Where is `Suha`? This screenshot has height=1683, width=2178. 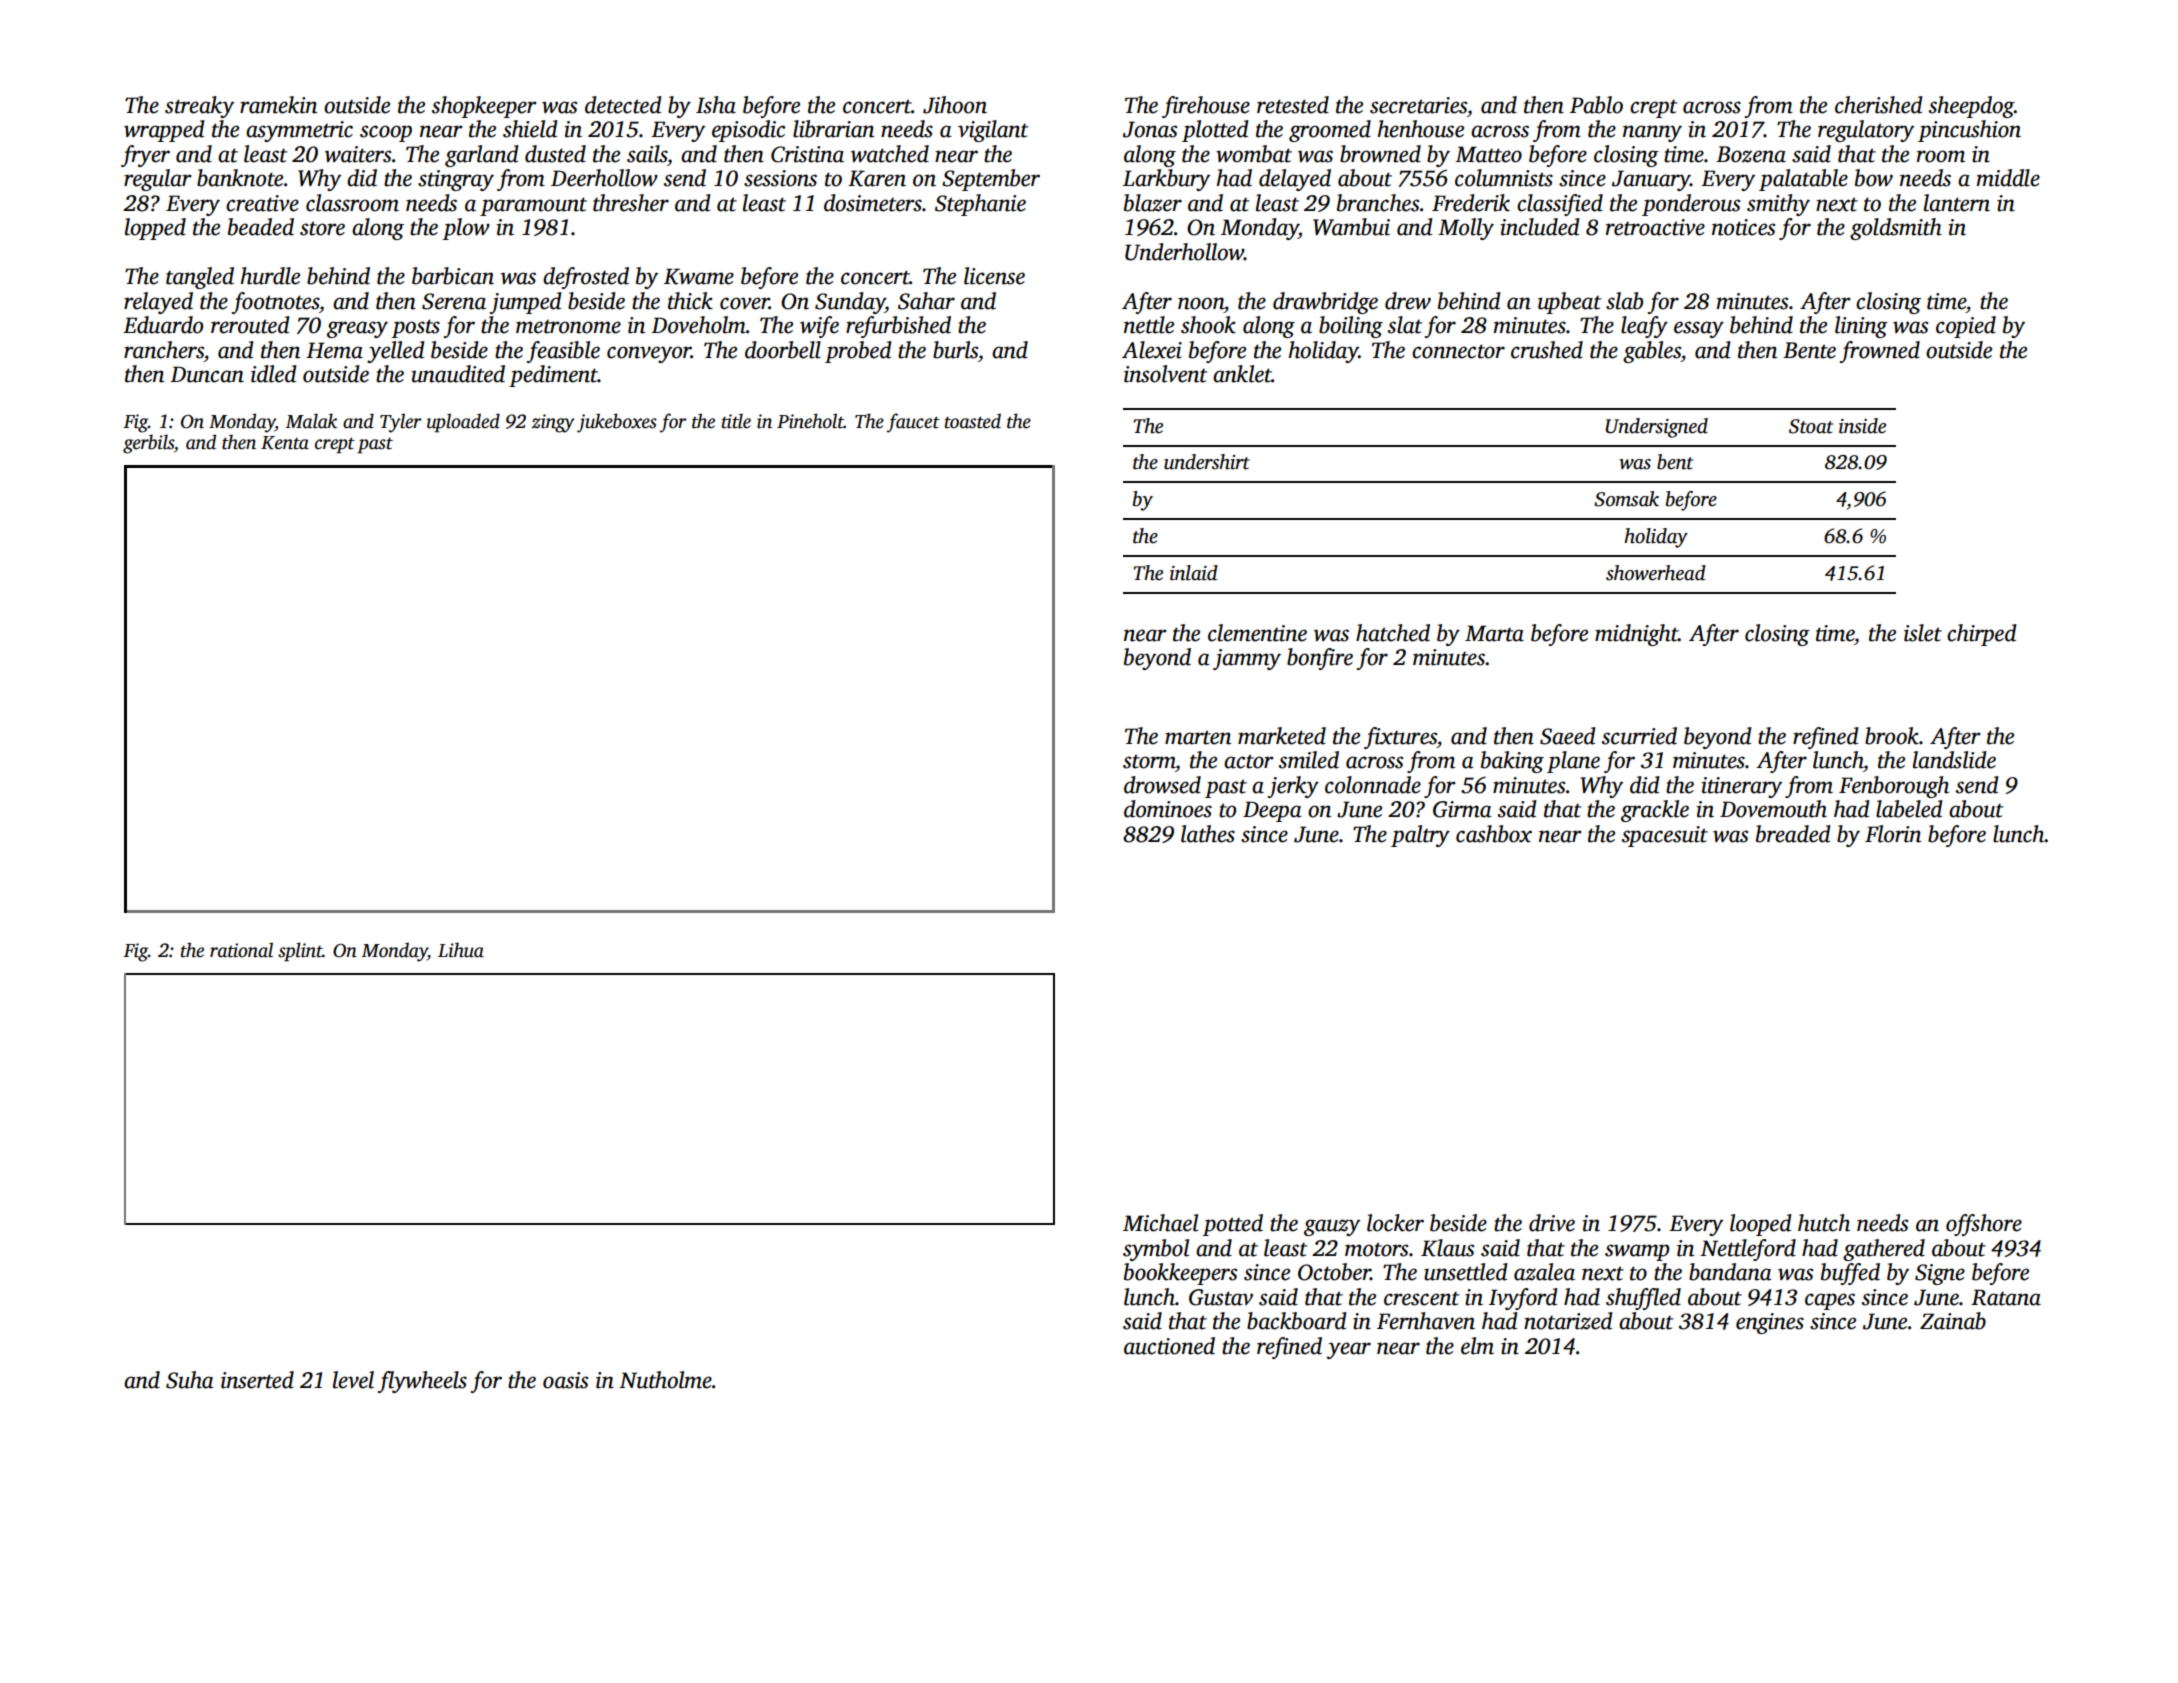
Suha is located at coordinates (190, 1380).
